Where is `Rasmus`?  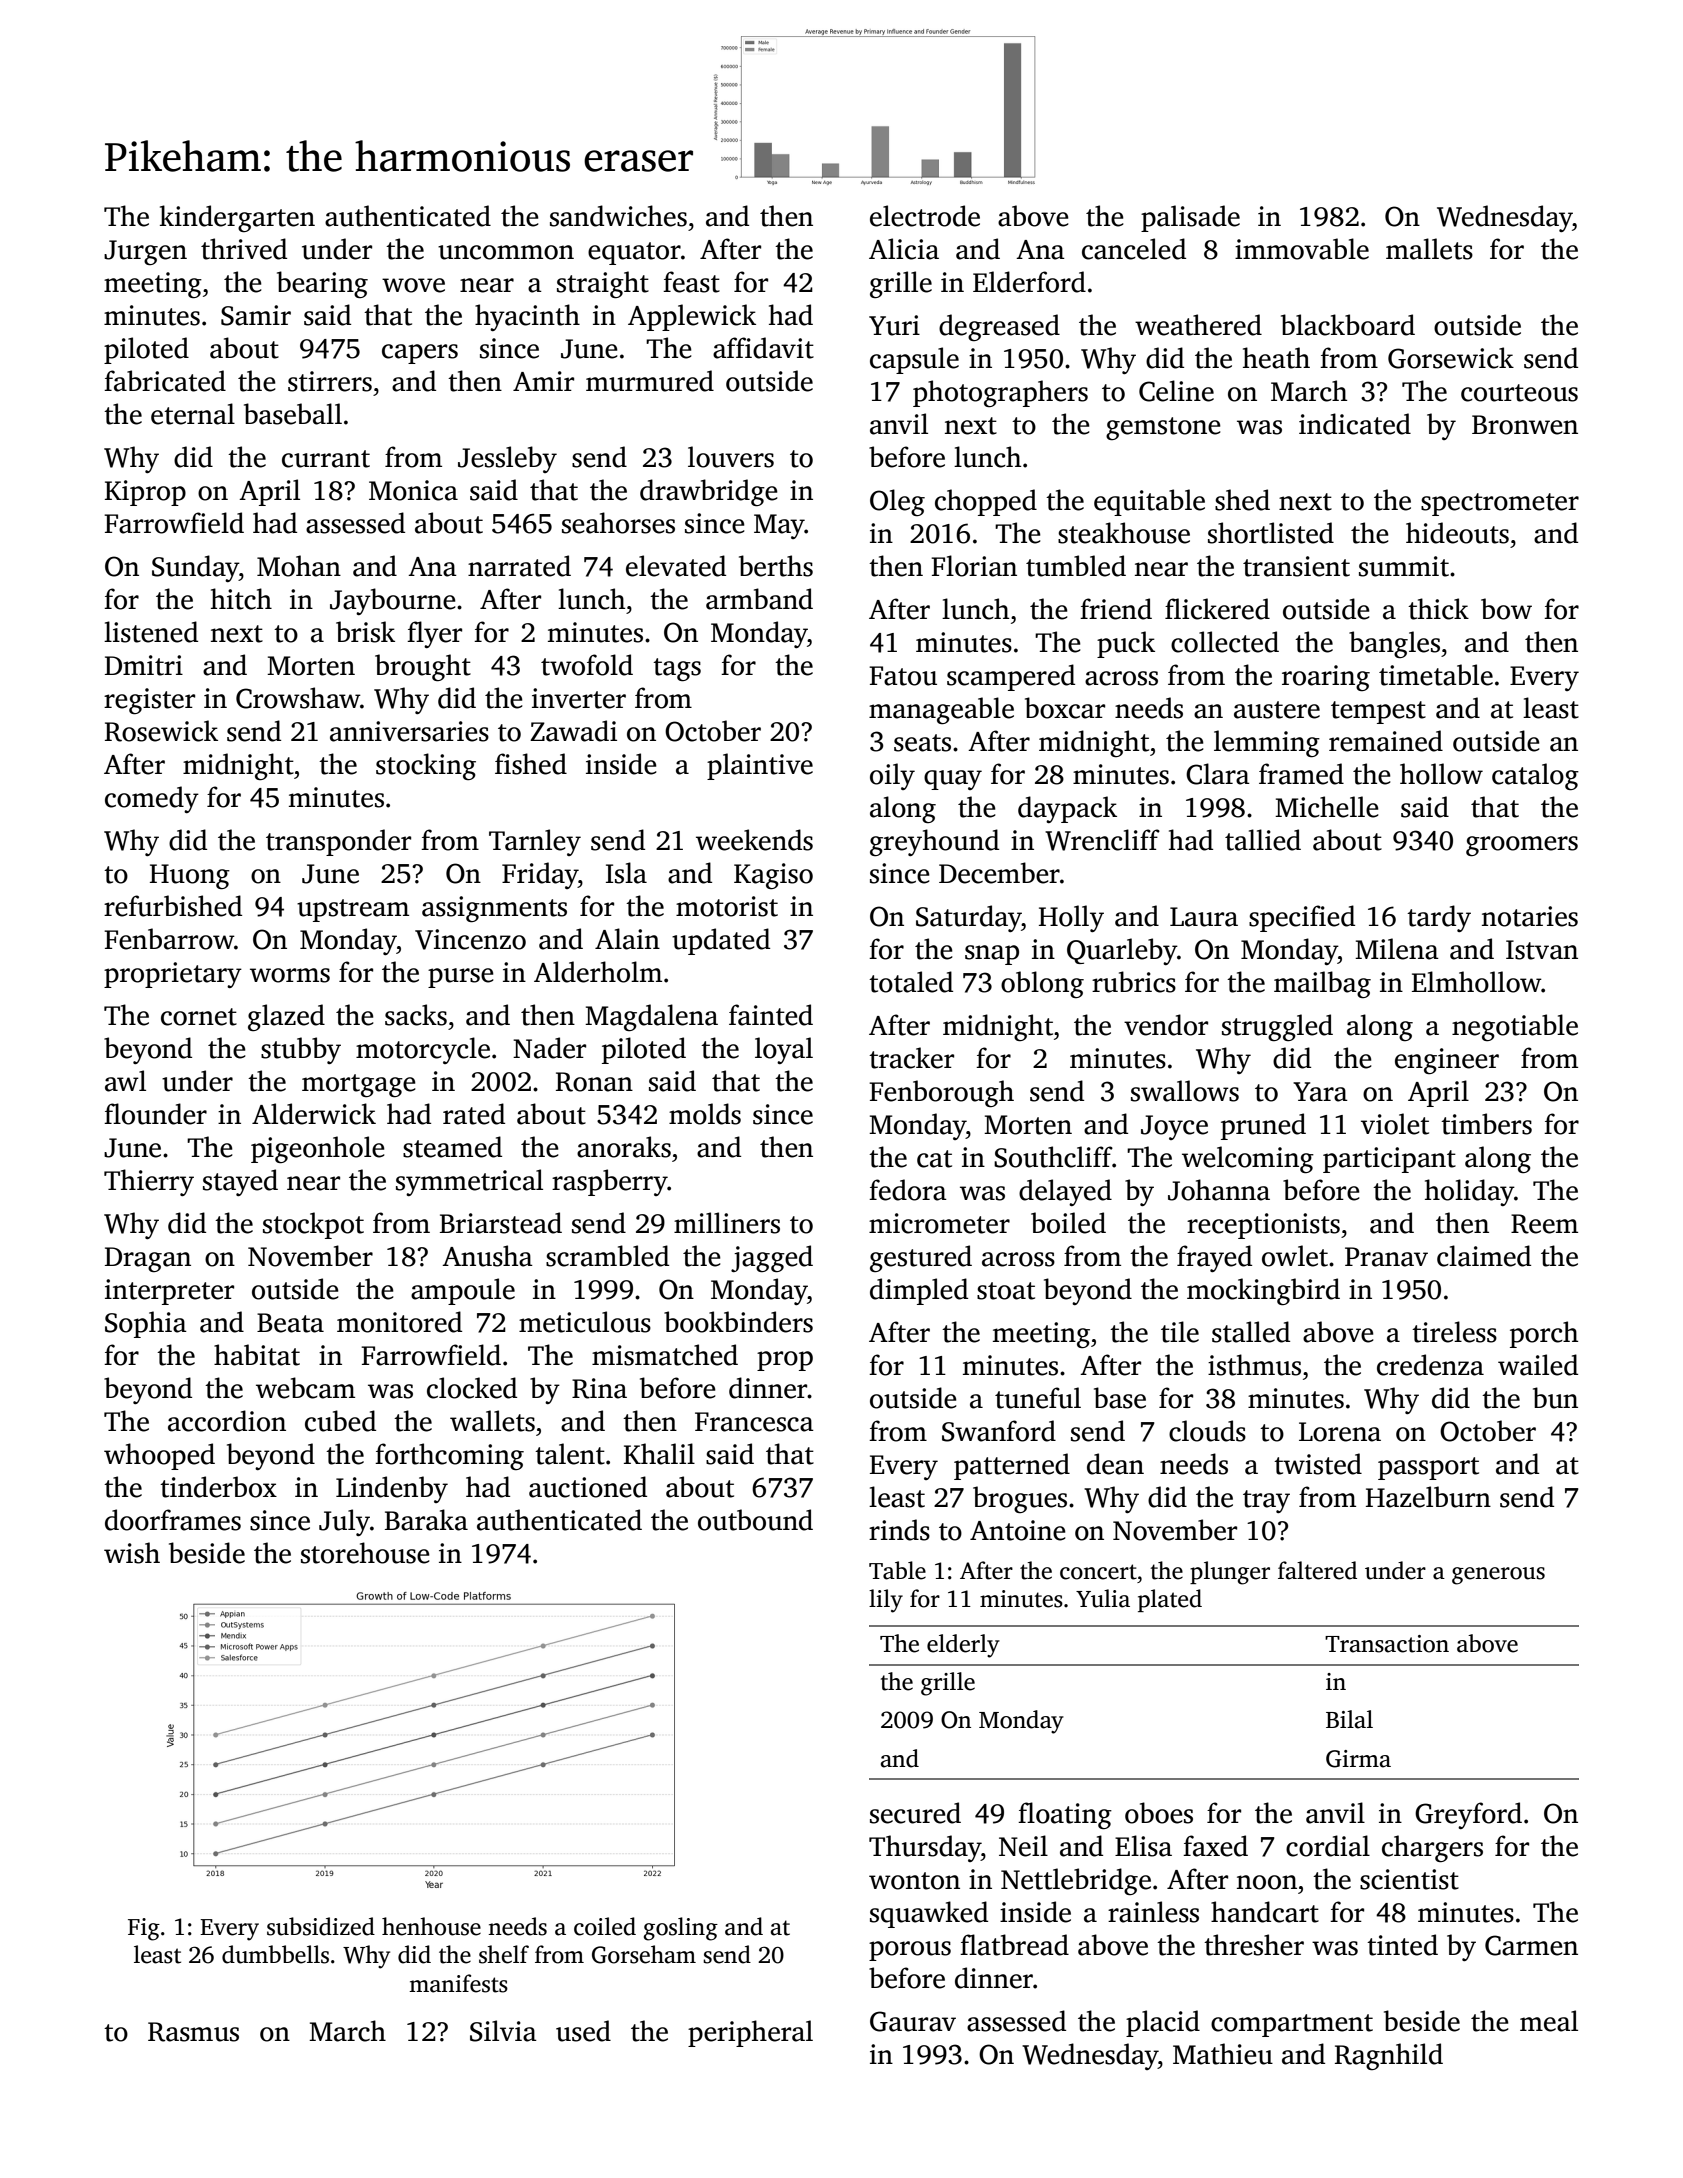 Rasmus is located at coordinates (193, 2032).
